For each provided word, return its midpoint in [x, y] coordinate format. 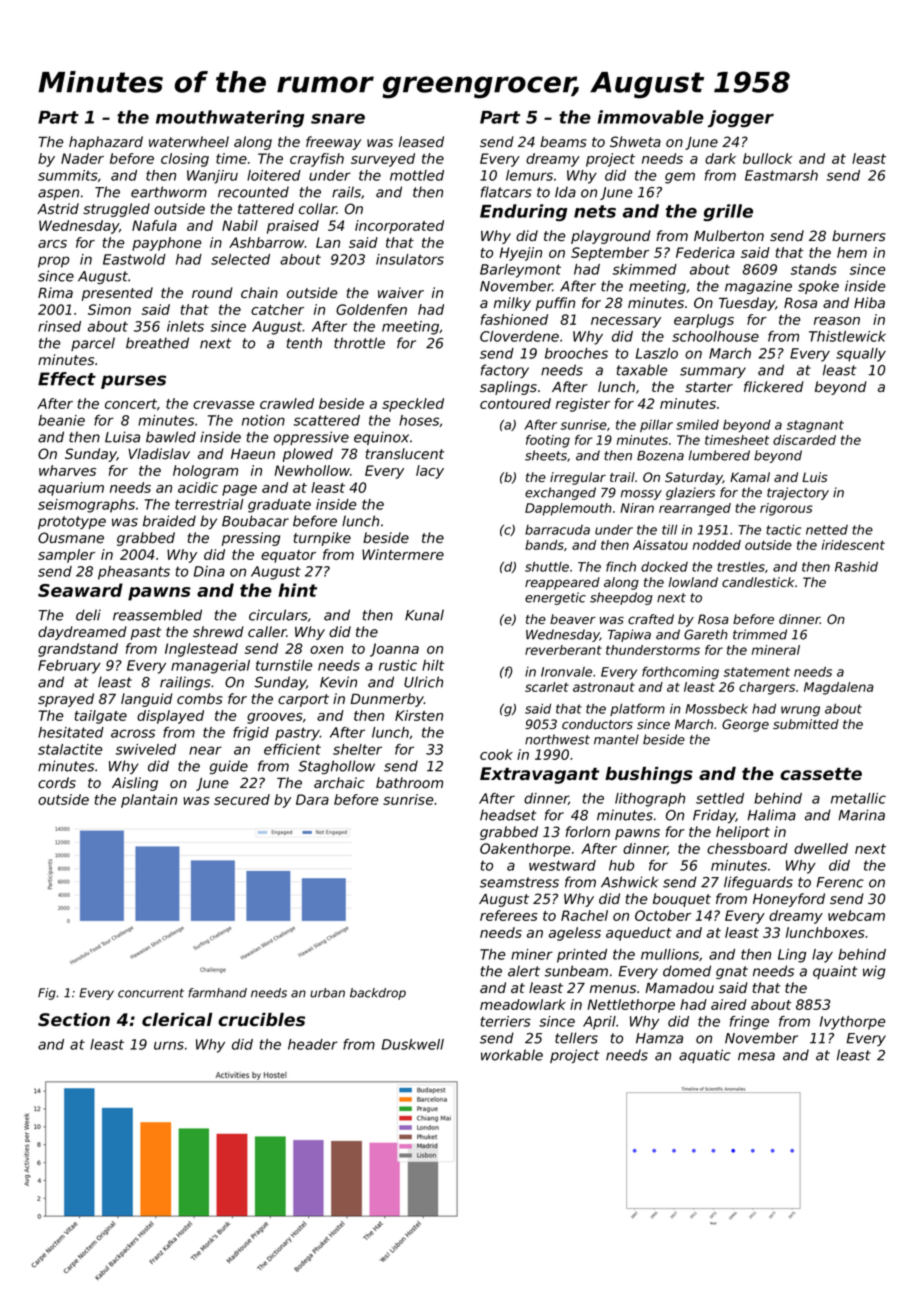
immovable [650, 117]
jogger [741, 118]
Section [74, 1019]
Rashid [856, 566]
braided [169, 521]
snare [338, 119]
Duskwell [413, 1044]
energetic [555, 598]
